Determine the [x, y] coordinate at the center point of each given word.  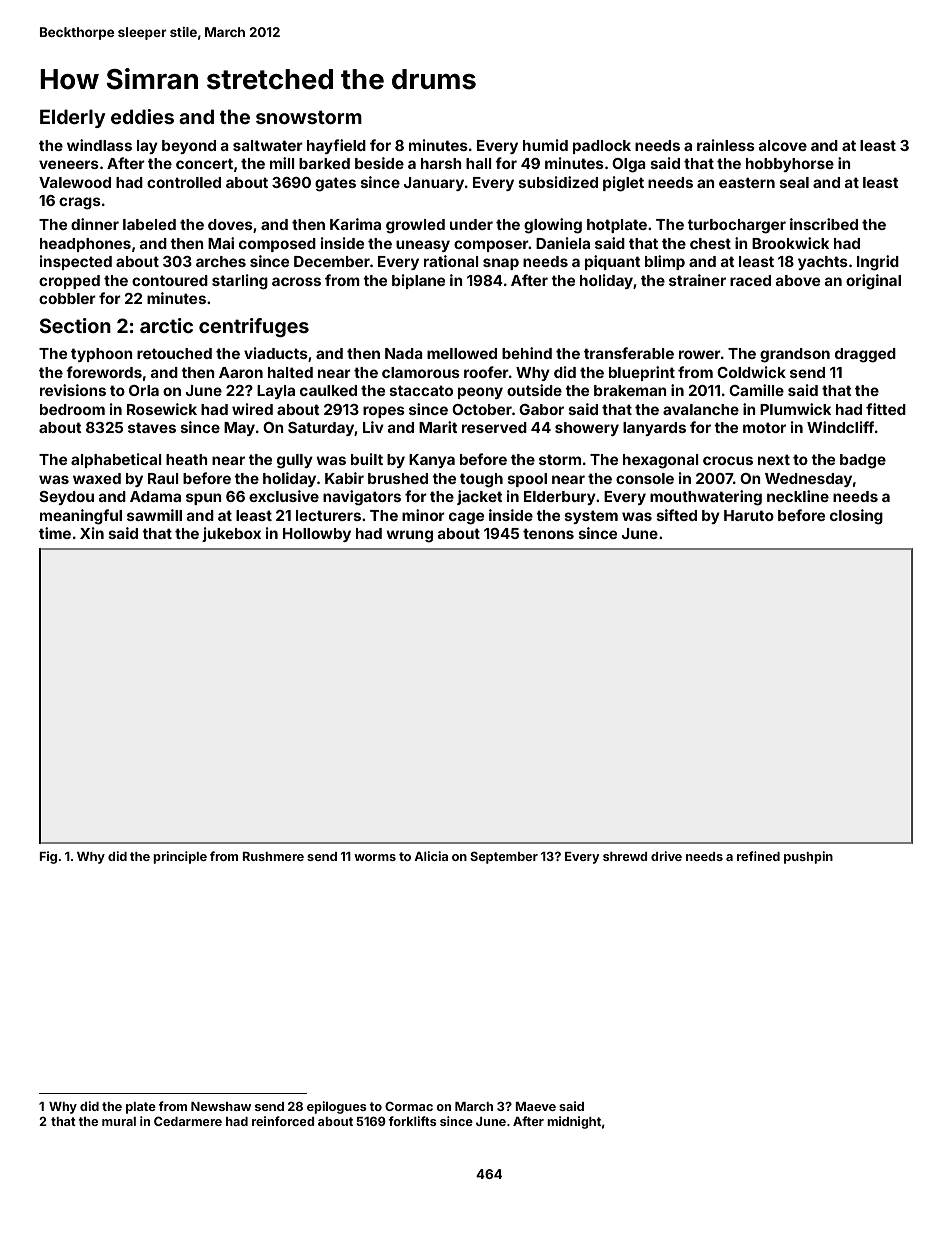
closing [856, 517]
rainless [726, 145]
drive [666, 856]
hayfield [336, 146]
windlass [99, 145]
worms [375, 857]
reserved [494, 427]
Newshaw [221, 1106]
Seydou [66, 498]
